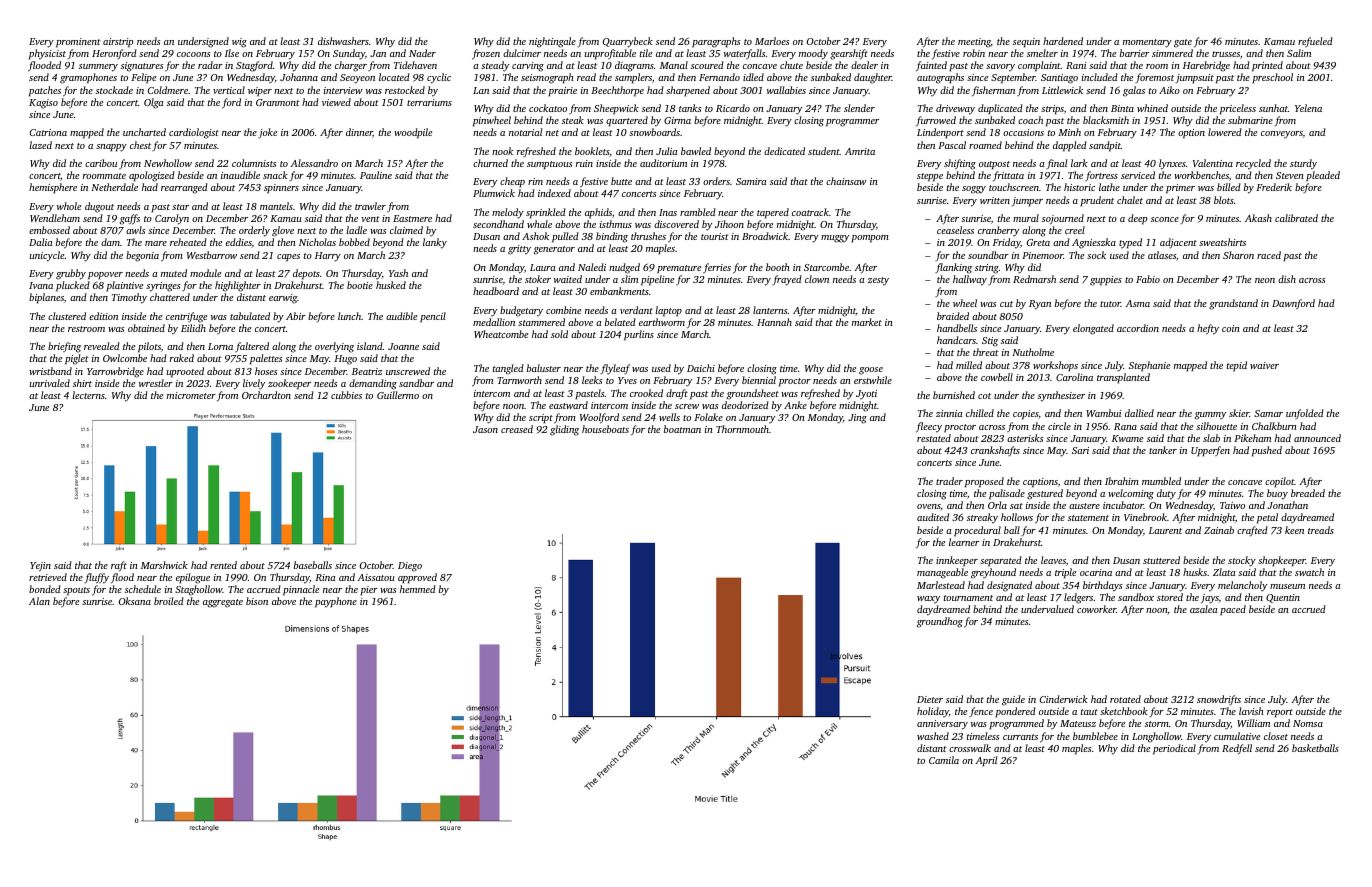 The height and width of the document is (887, 1372). What do you see at coordinates (859, 108) in the document?
I see `slender` at bounding box center [859, 108].
